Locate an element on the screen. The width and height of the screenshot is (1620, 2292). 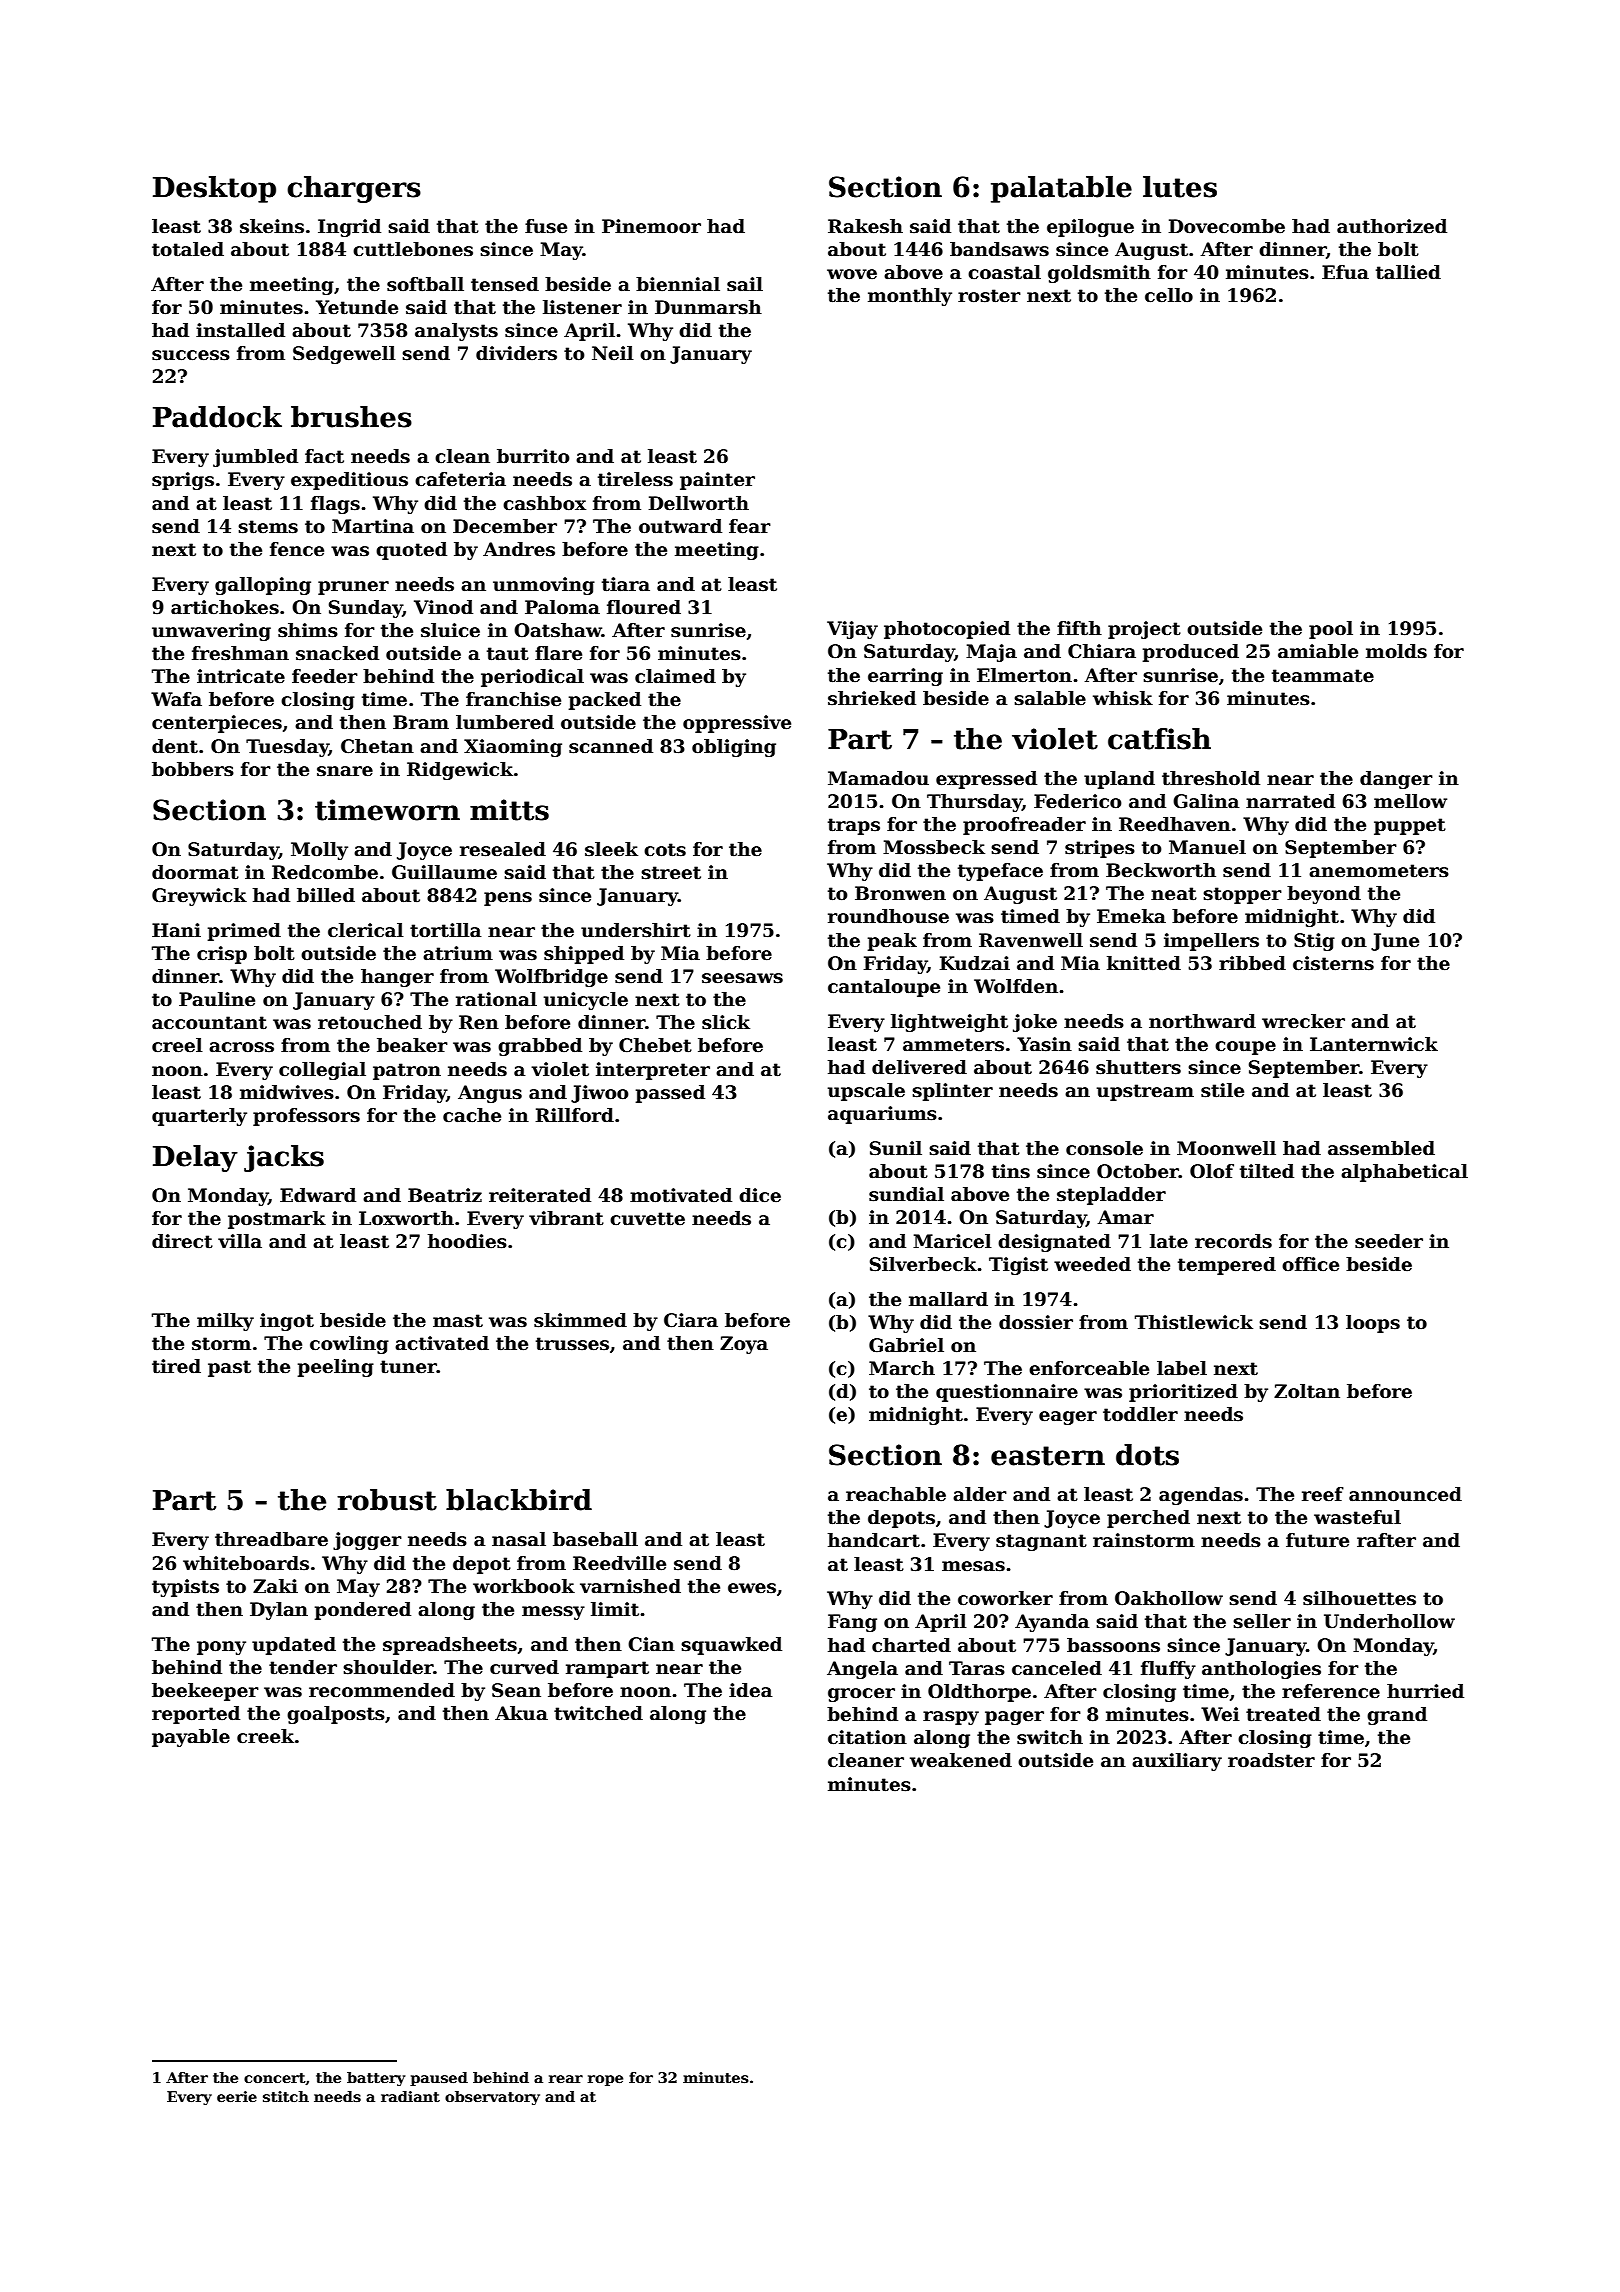
past is located at coordinates (229, 1368).
